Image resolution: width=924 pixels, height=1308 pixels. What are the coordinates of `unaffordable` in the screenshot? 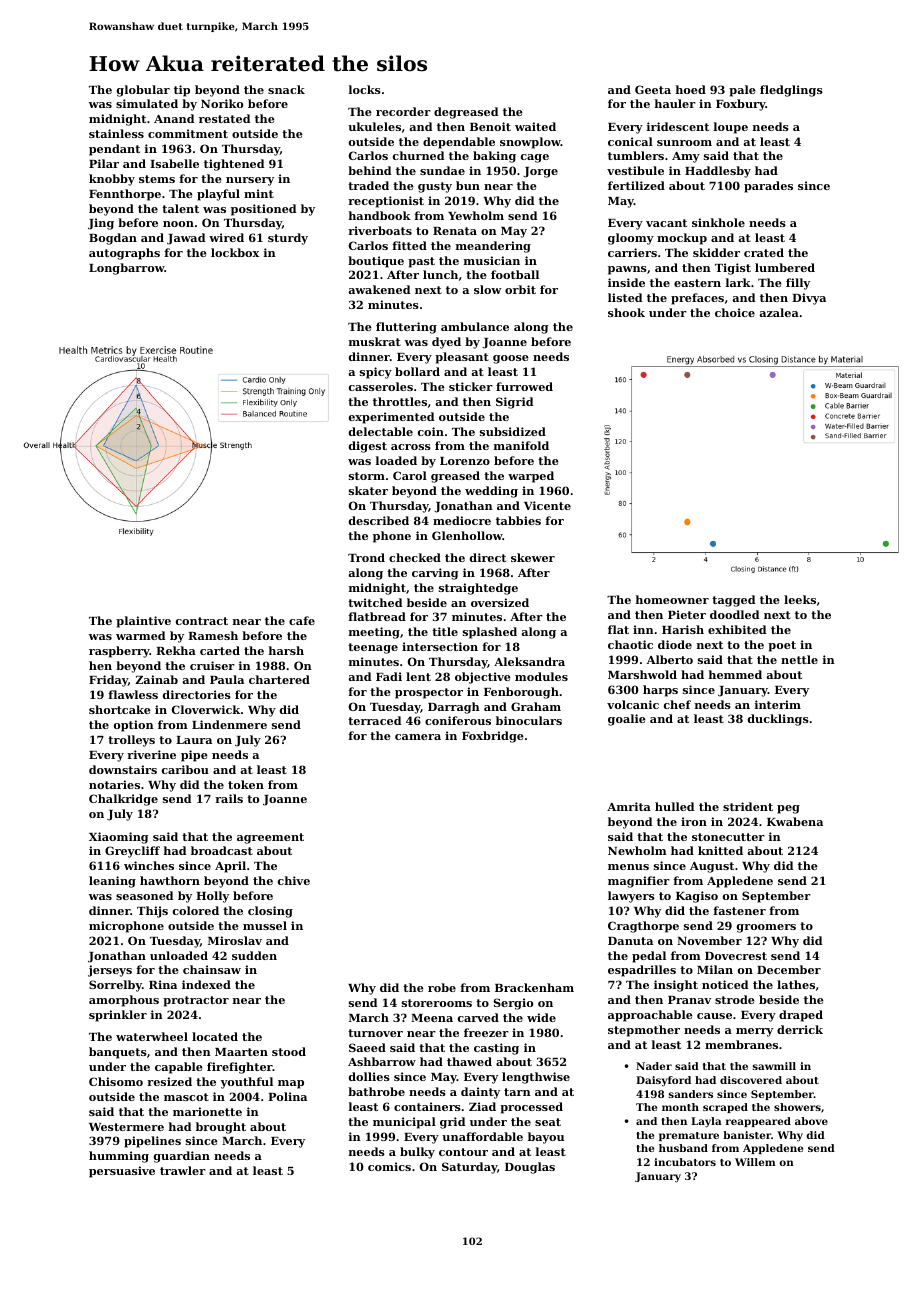 It's located at (482, 1136).
